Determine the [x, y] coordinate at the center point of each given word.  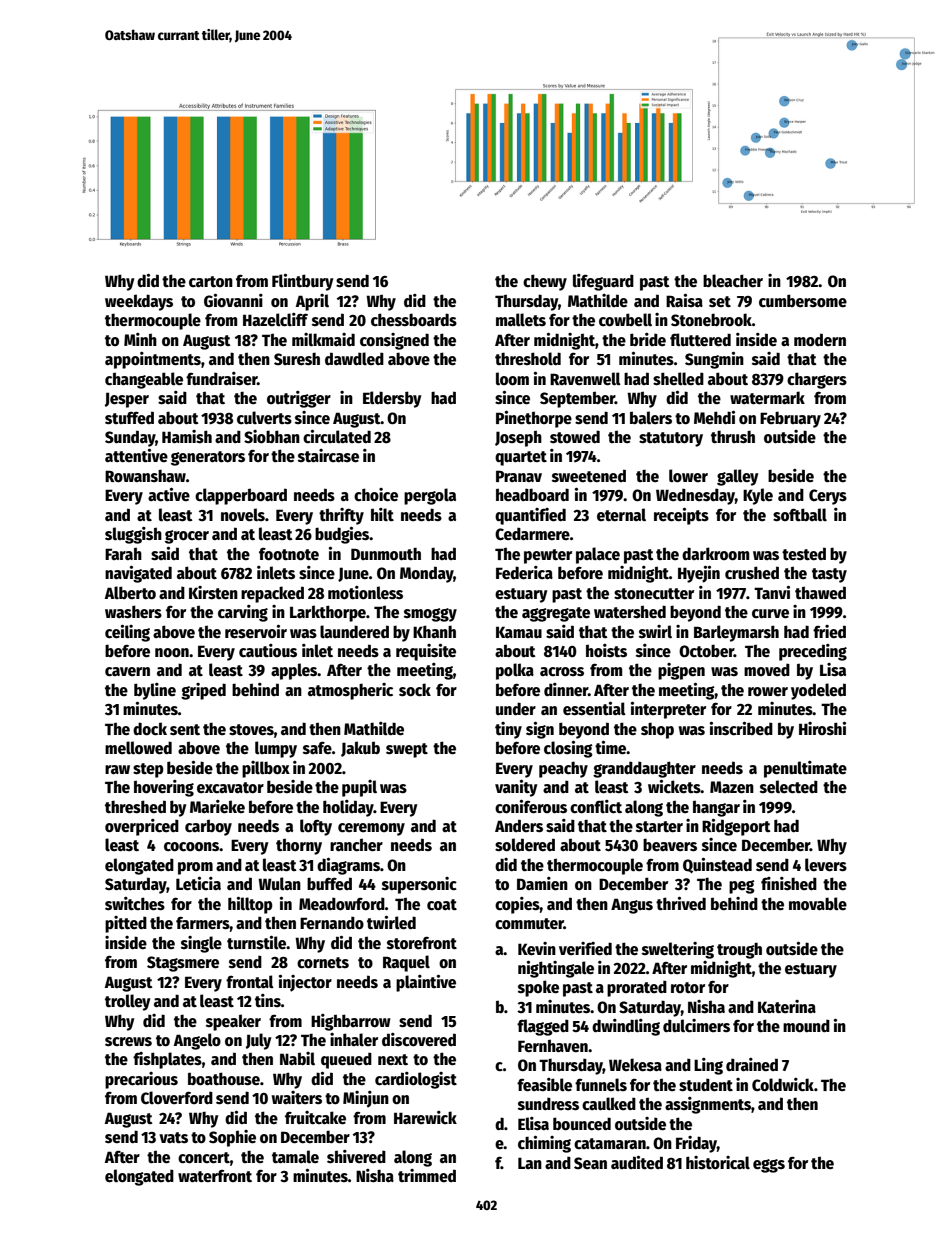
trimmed [427, 1175]
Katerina [787, 1006]
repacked [272, 594]
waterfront [215, 1176]
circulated [337, 437]
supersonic [419, 885]
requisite [426, 652]
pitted [126, 924]
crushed [752, 573]
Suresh [297, 358]
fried [829, 631]
